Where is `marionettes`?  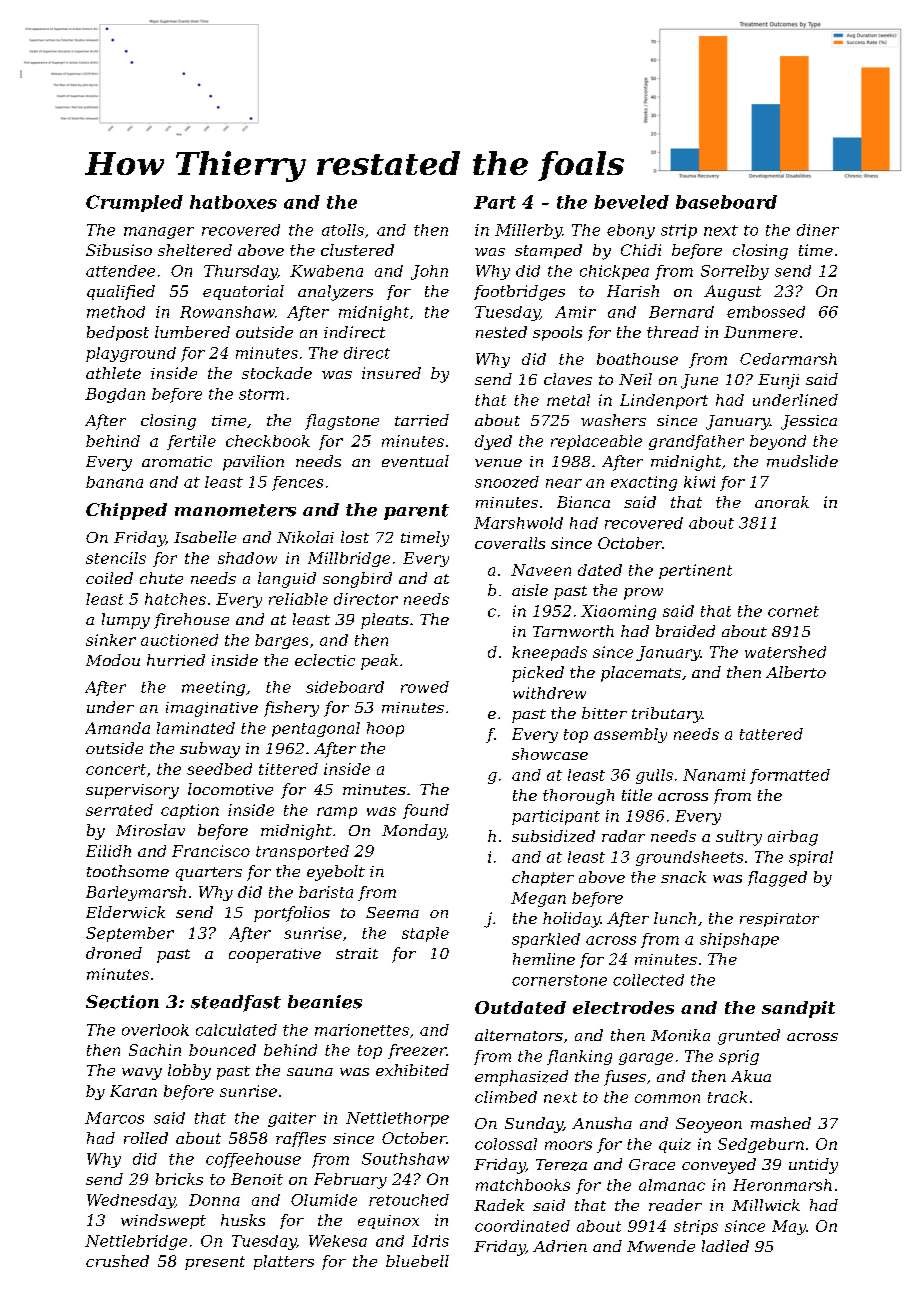 marionettes is located at coordinates (362, 1030).
